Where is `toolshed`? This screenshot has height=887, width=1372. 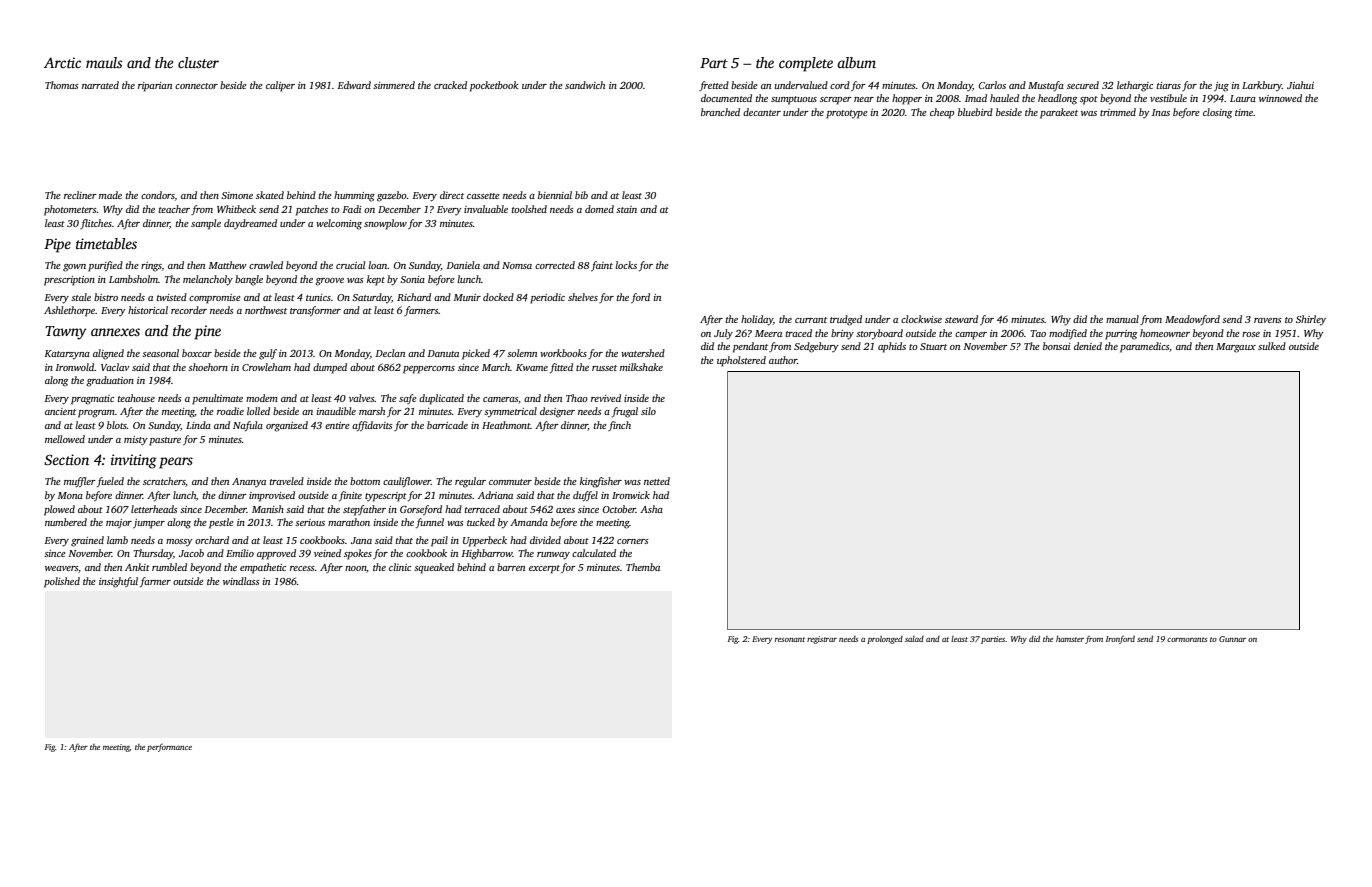 toolshed is located at coordinates (529, 209).
